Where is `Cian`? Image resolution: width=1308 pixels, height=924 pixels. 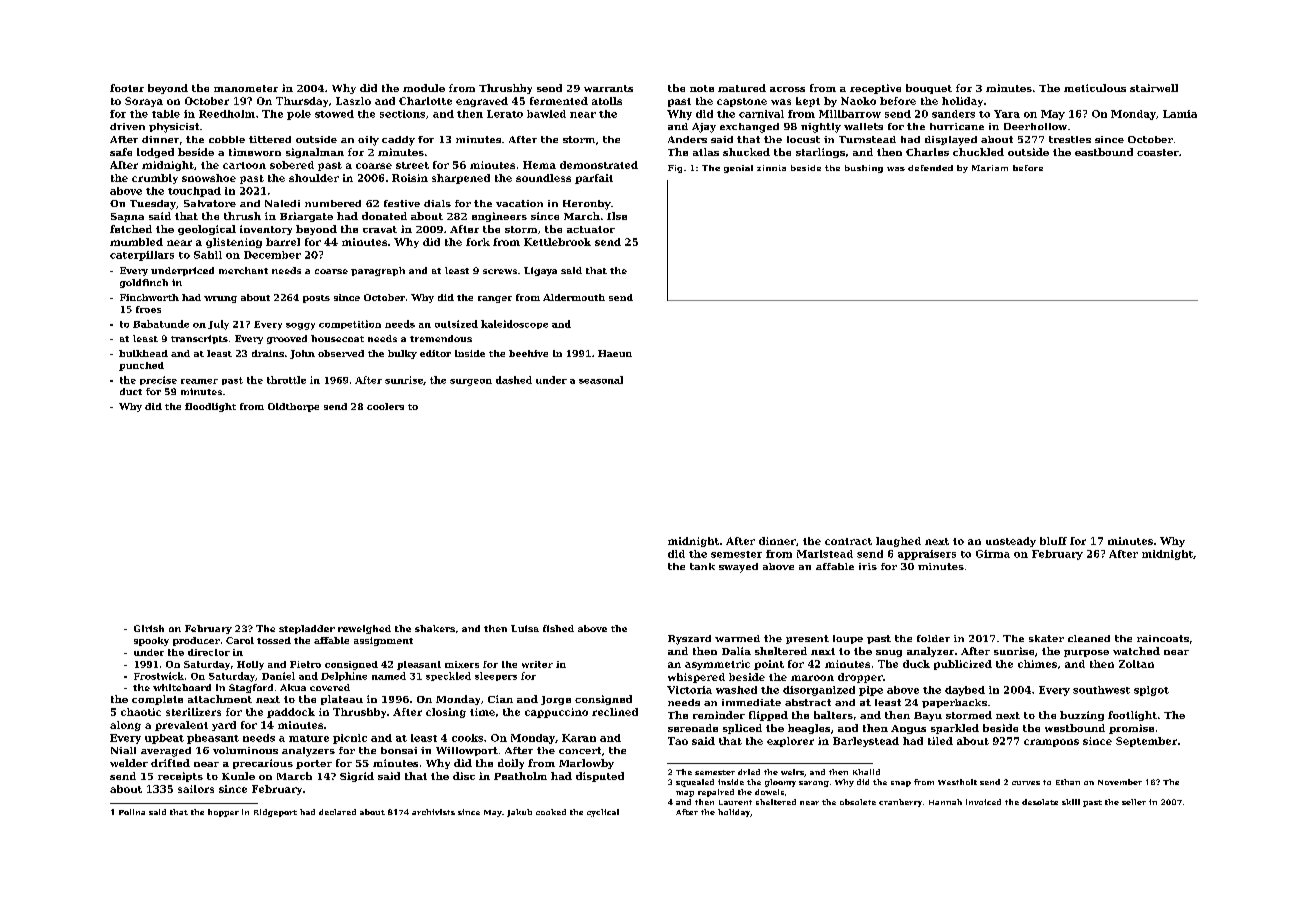
Cian is located at coordinates (500, 699).
